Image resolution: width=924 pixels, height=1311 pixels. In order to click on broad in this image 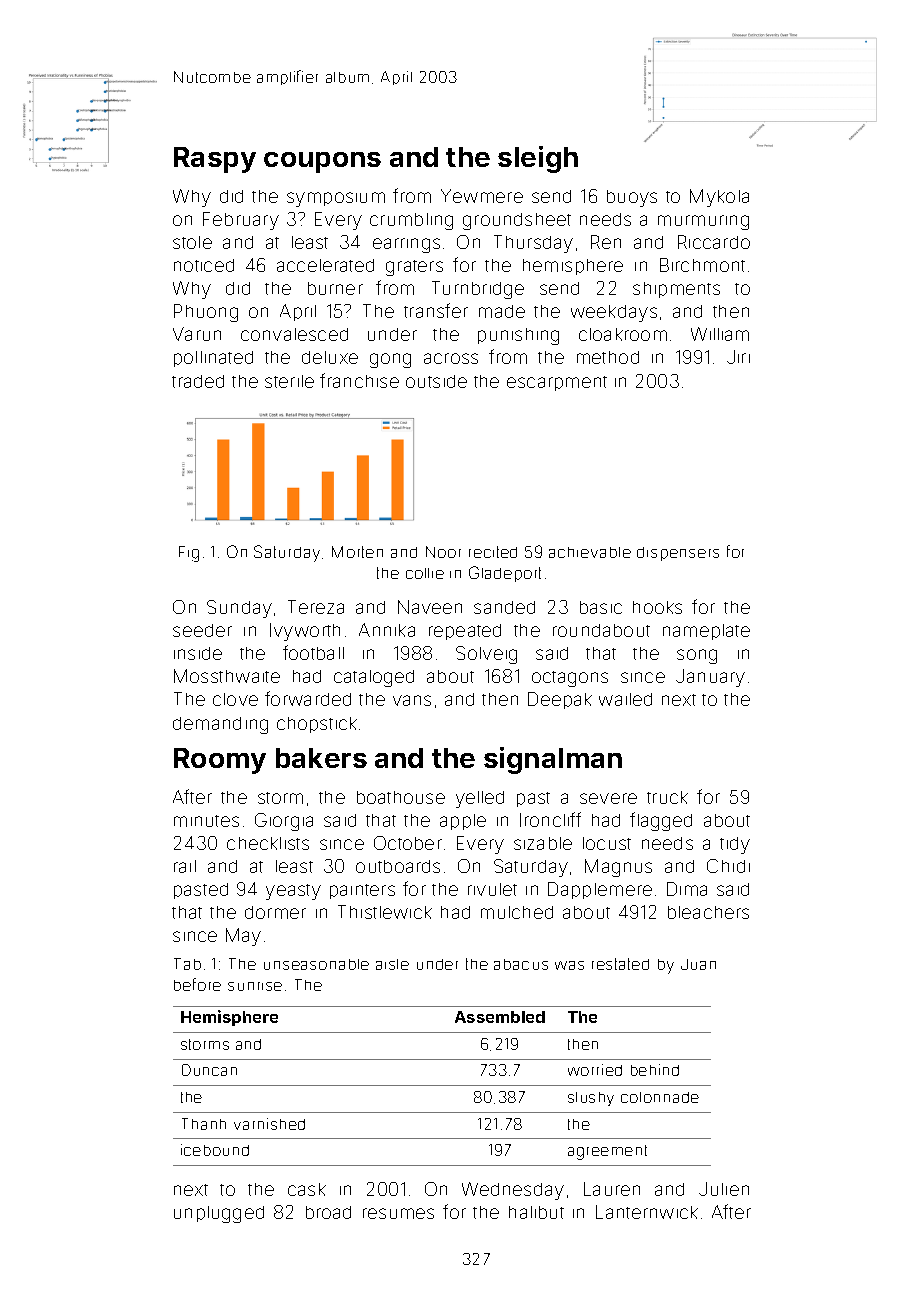, I will do `click(328, 1212)`.
